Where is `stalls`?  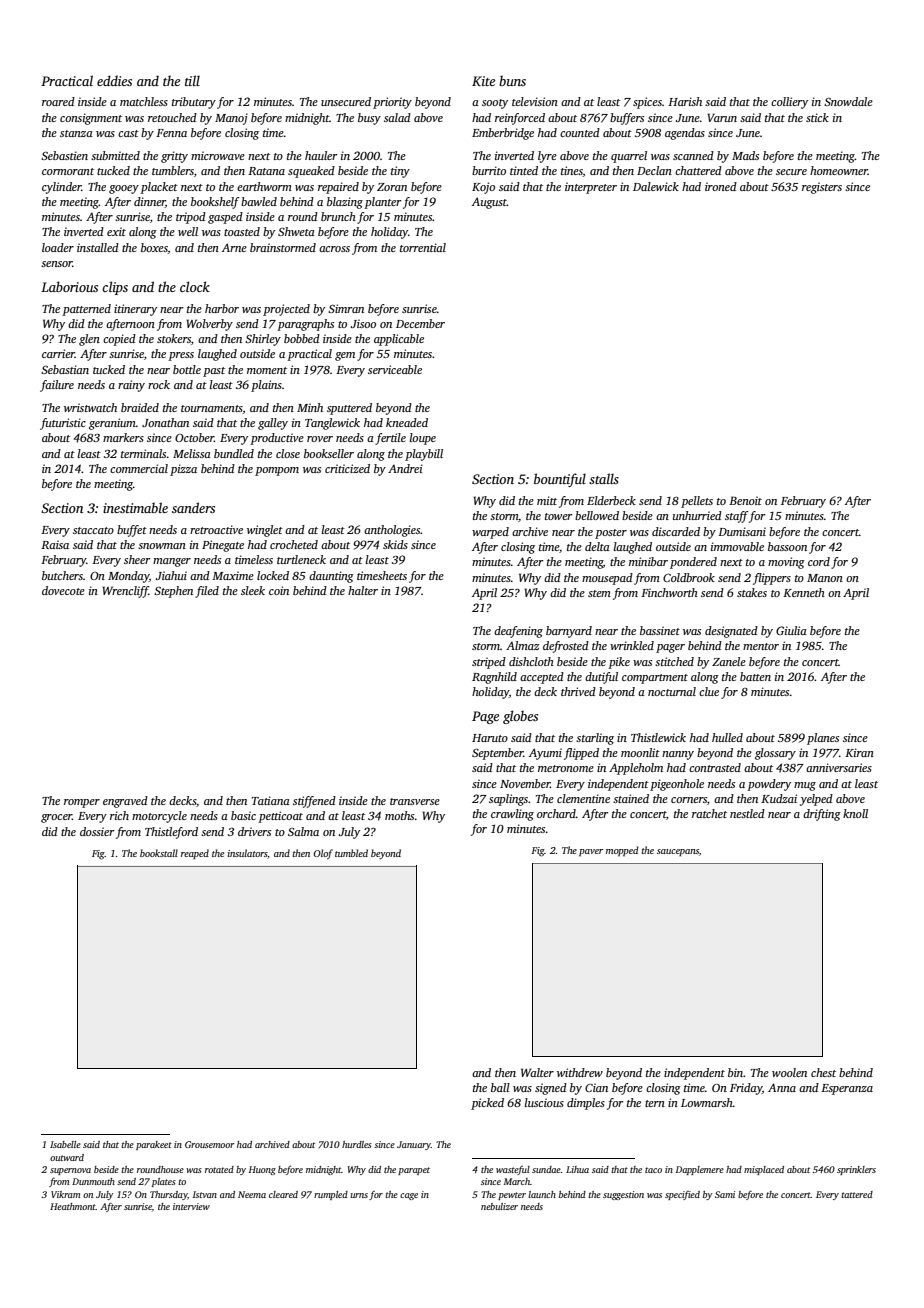 stalls is located at coordinates (604, 478).
